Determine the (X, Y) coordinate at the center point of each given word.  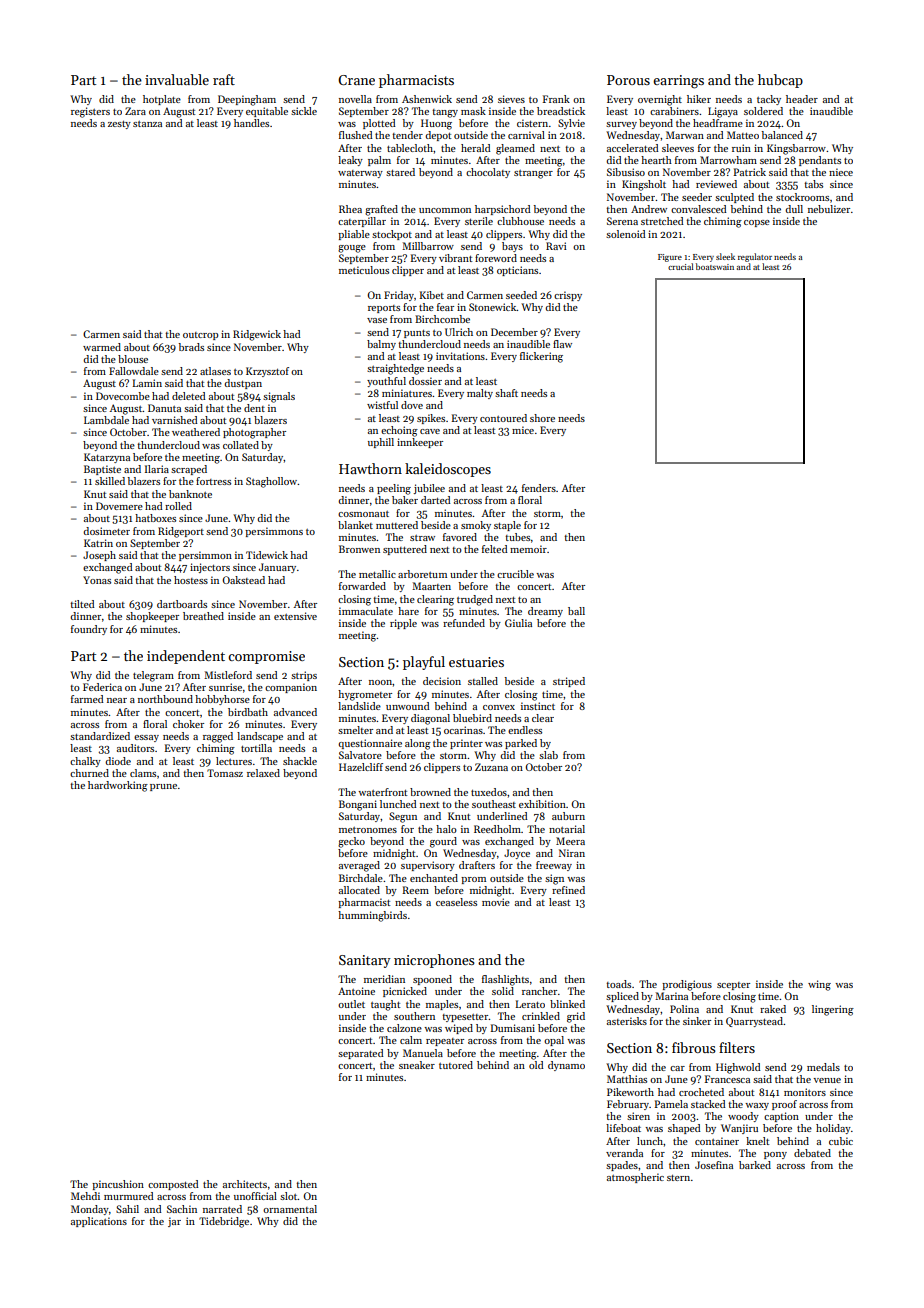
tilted (82, 604)
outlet (351, 1004)
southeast (494, 804)
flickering (541, 357)
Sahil (127, 1209)
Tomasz (225, 773)
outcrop (200, 336)
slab (548, 755)
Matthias (627, 1079)
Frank (556, 99)
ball (576, 611)
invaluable (177, 79)
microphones (434, 961)
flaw (562, 344)
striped (569, 682)
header (802, 99)
